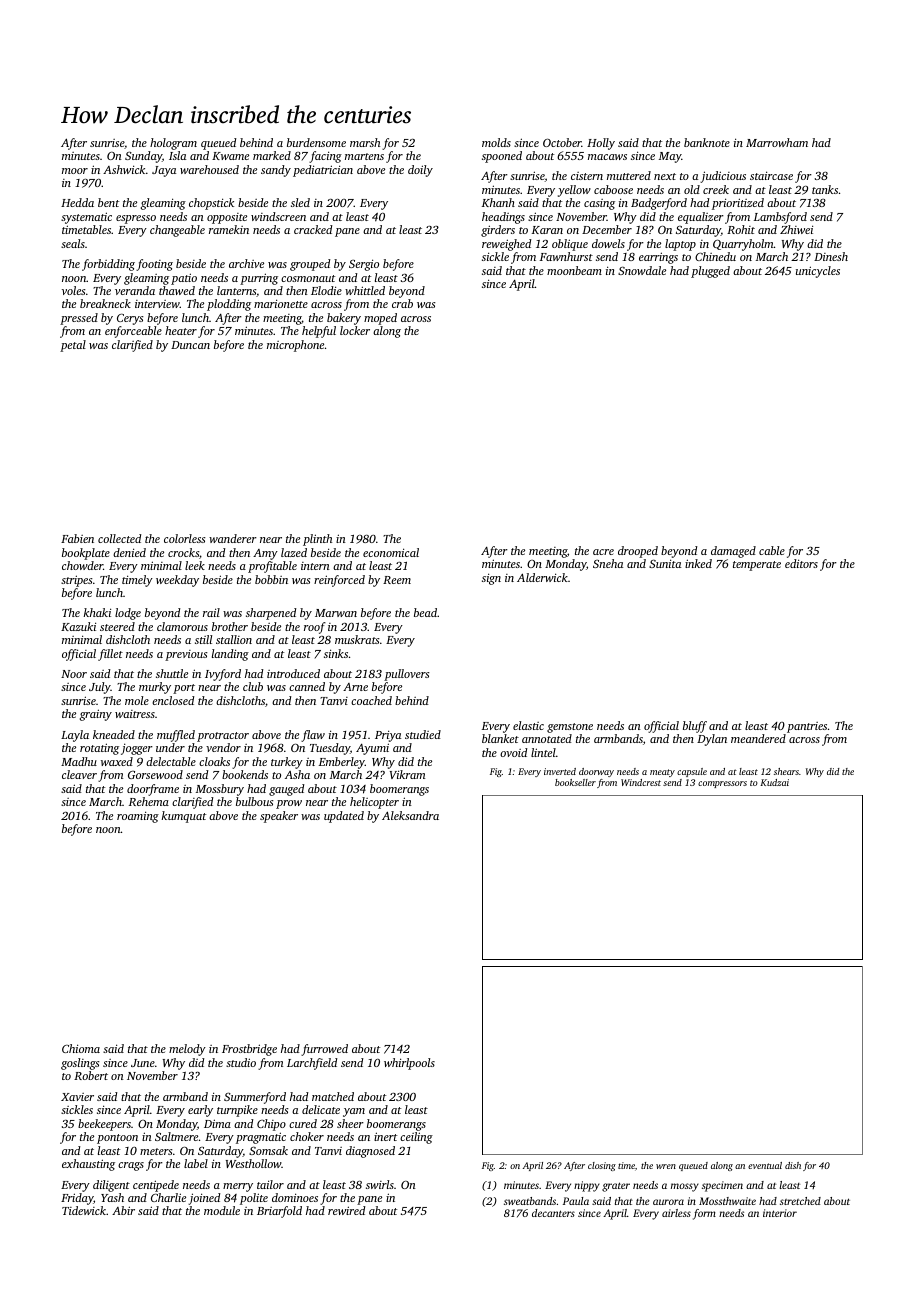 Image resolution: width=924 pixels, height=1308 pixels. Describe the element at coordinates (185, 538) in the screenshot. I see `colorless` at that location.
